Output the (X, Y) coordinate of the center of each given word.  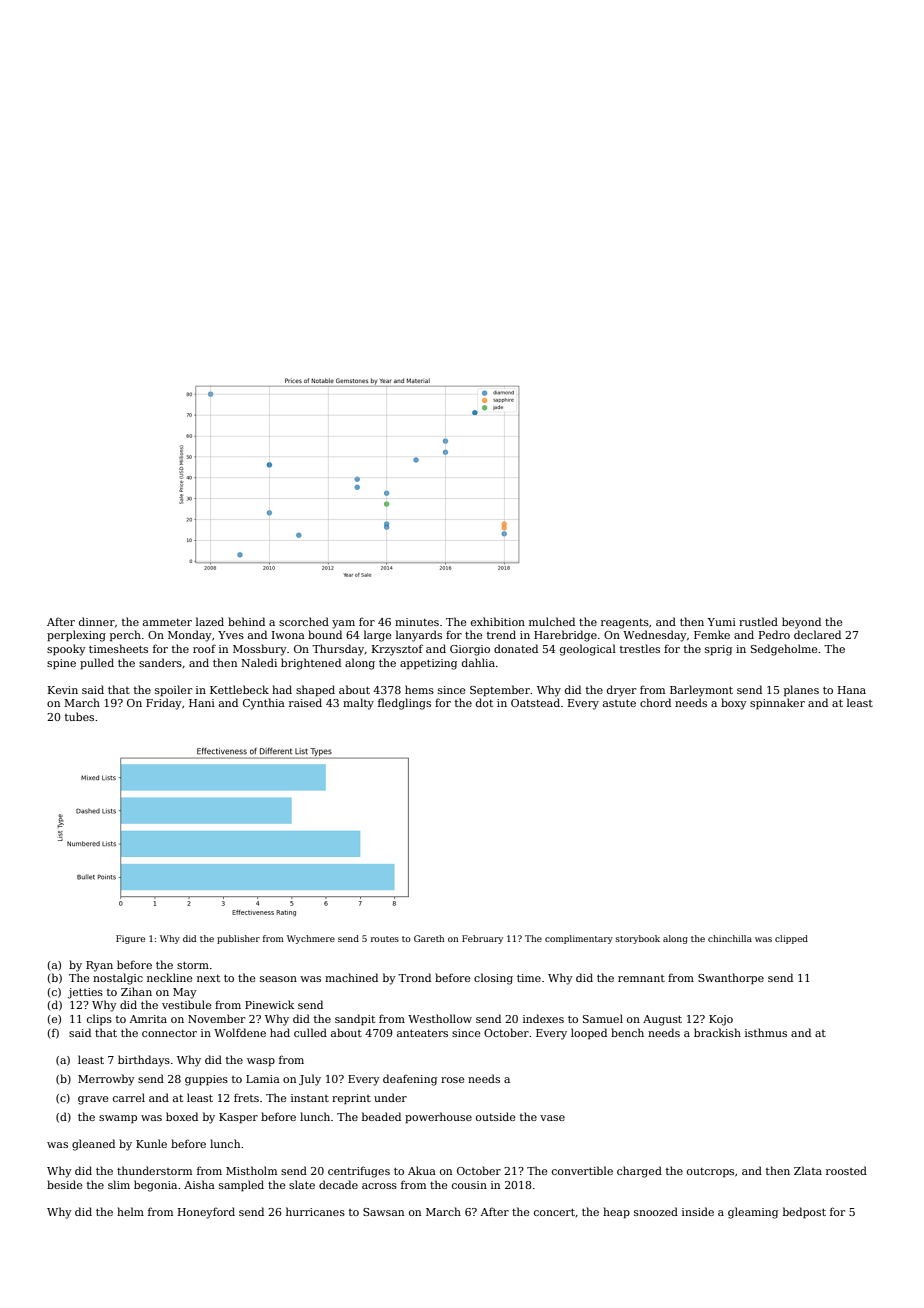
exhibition (498, 621)
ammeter (167, 622)
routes (385, 939)
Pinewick (269, 1004)
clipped (791, 939)
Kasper (238, 1118)
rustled (758, 621)
